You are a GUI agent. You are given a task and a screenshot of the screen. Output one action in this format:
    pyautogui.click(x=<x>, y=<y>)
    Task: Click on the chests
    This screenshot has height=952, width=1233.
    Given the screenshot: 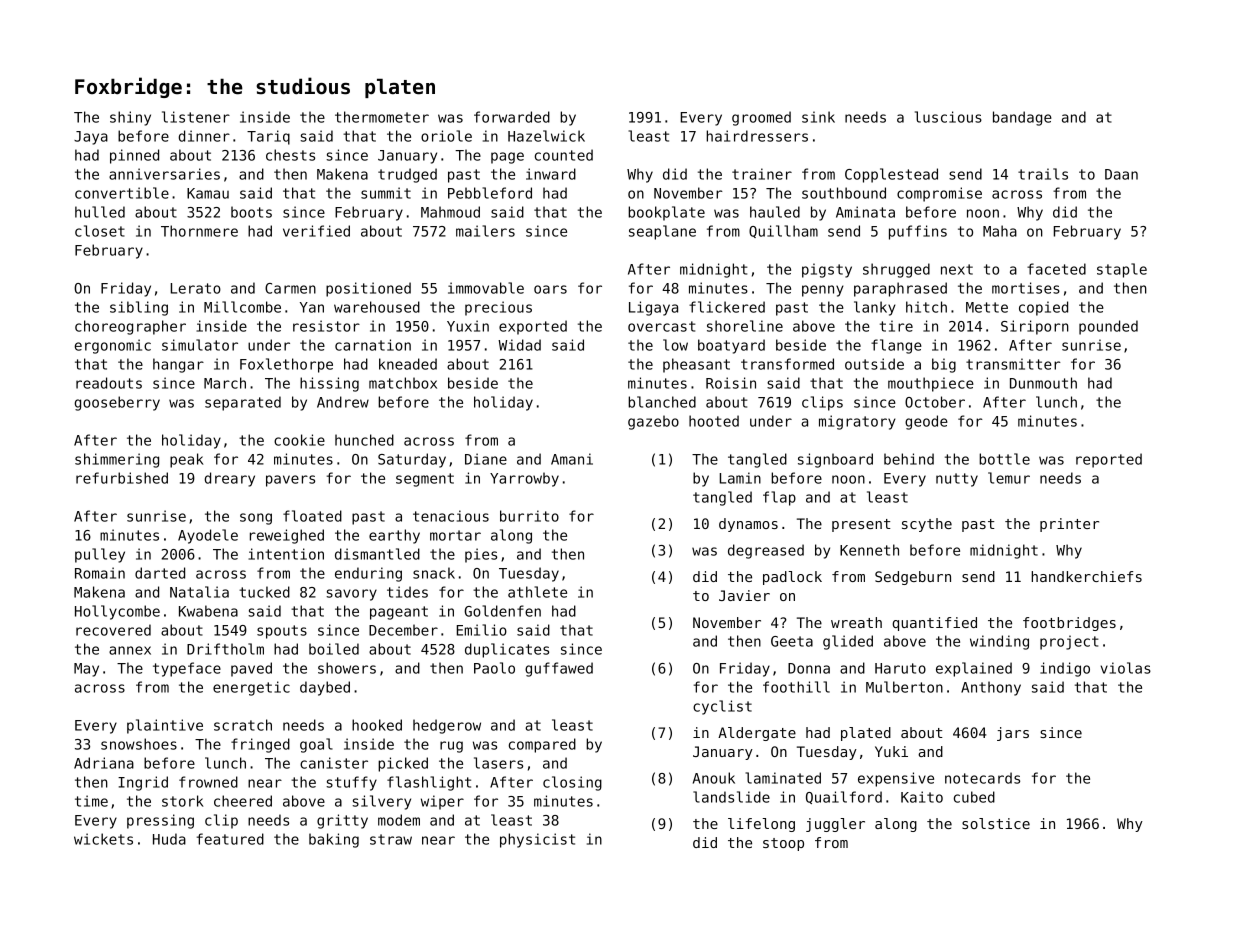 What is the action you would take?
    pyautogui.click(x=290, y=155)
